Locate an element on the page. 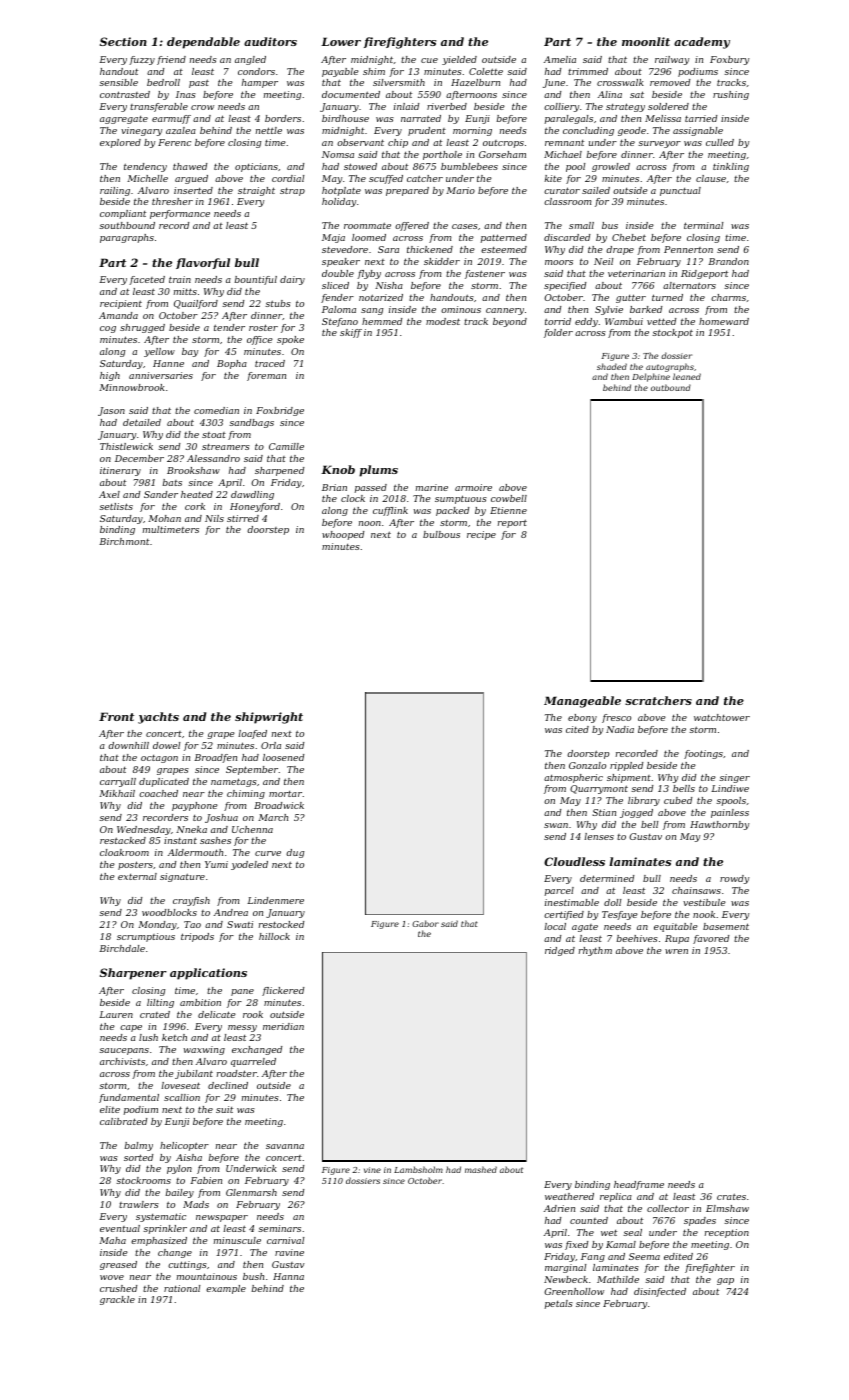 The width and height of the image is (849, 1400). Lambsholm is located at coordinates (418, 1169).
